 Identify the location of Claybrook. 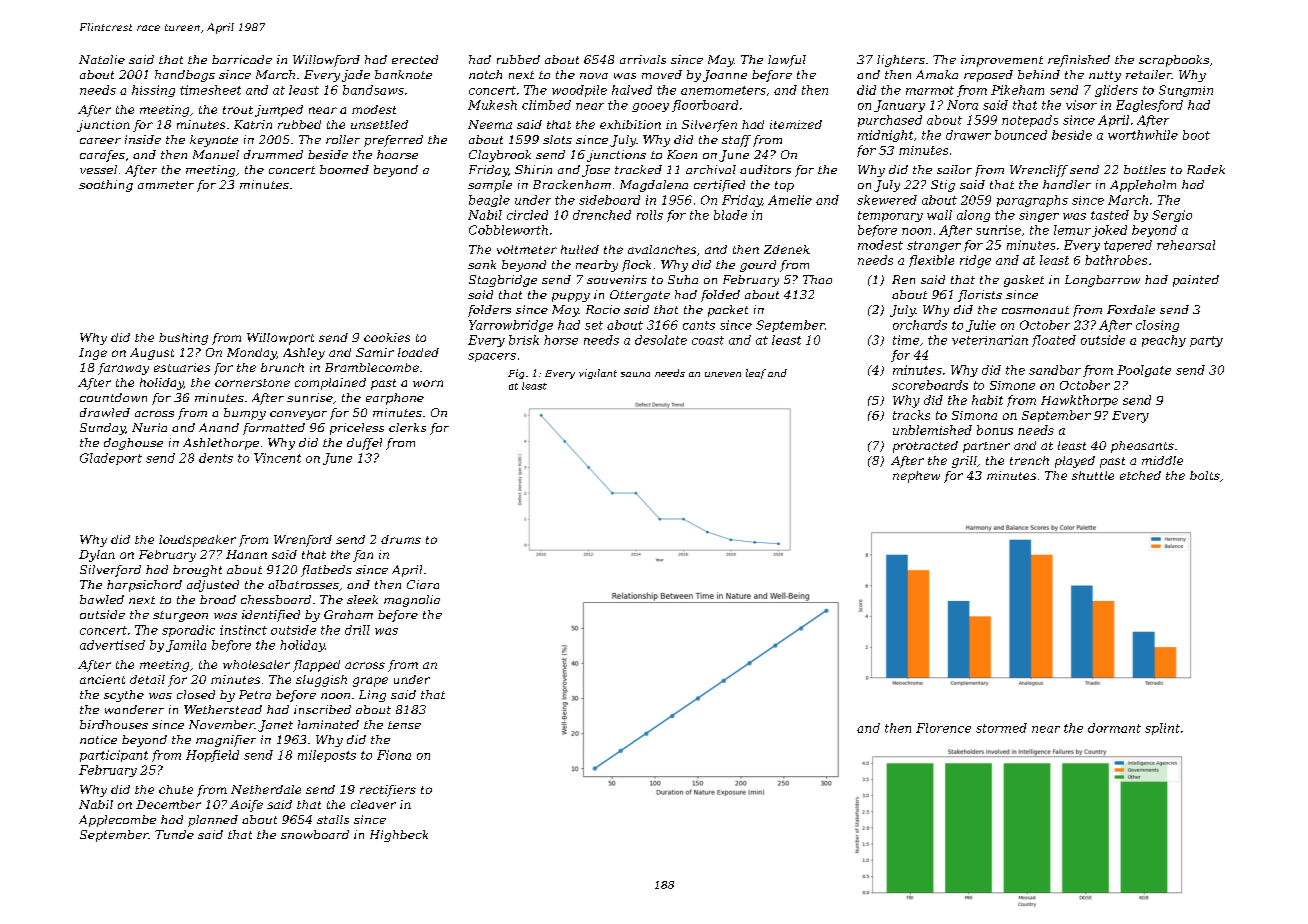
(500, 156).
